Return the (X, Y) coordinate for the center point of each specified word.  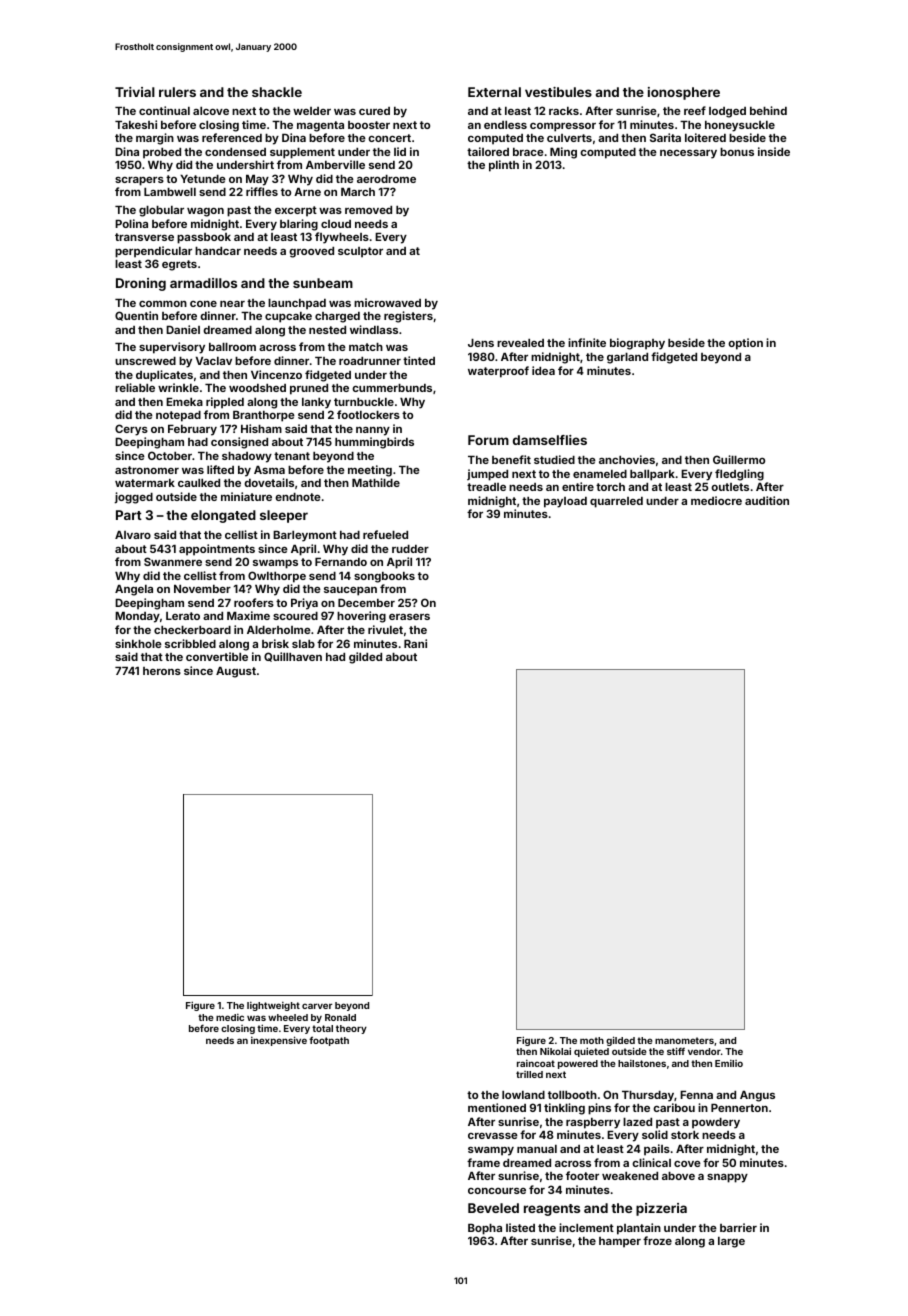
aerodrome (386, 179)
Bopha (485, 1229)
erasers (409, 617)
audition (767, 500)
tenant (292, 456)
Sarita (665, 137)
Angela (134, 590)
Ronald (340, 1017)
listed (520, 1227)
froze (657, 1240)
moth (592, 1040)
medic (230, 1017)
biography (637, 344)
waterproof (498, 372)
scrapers (139, 181)
